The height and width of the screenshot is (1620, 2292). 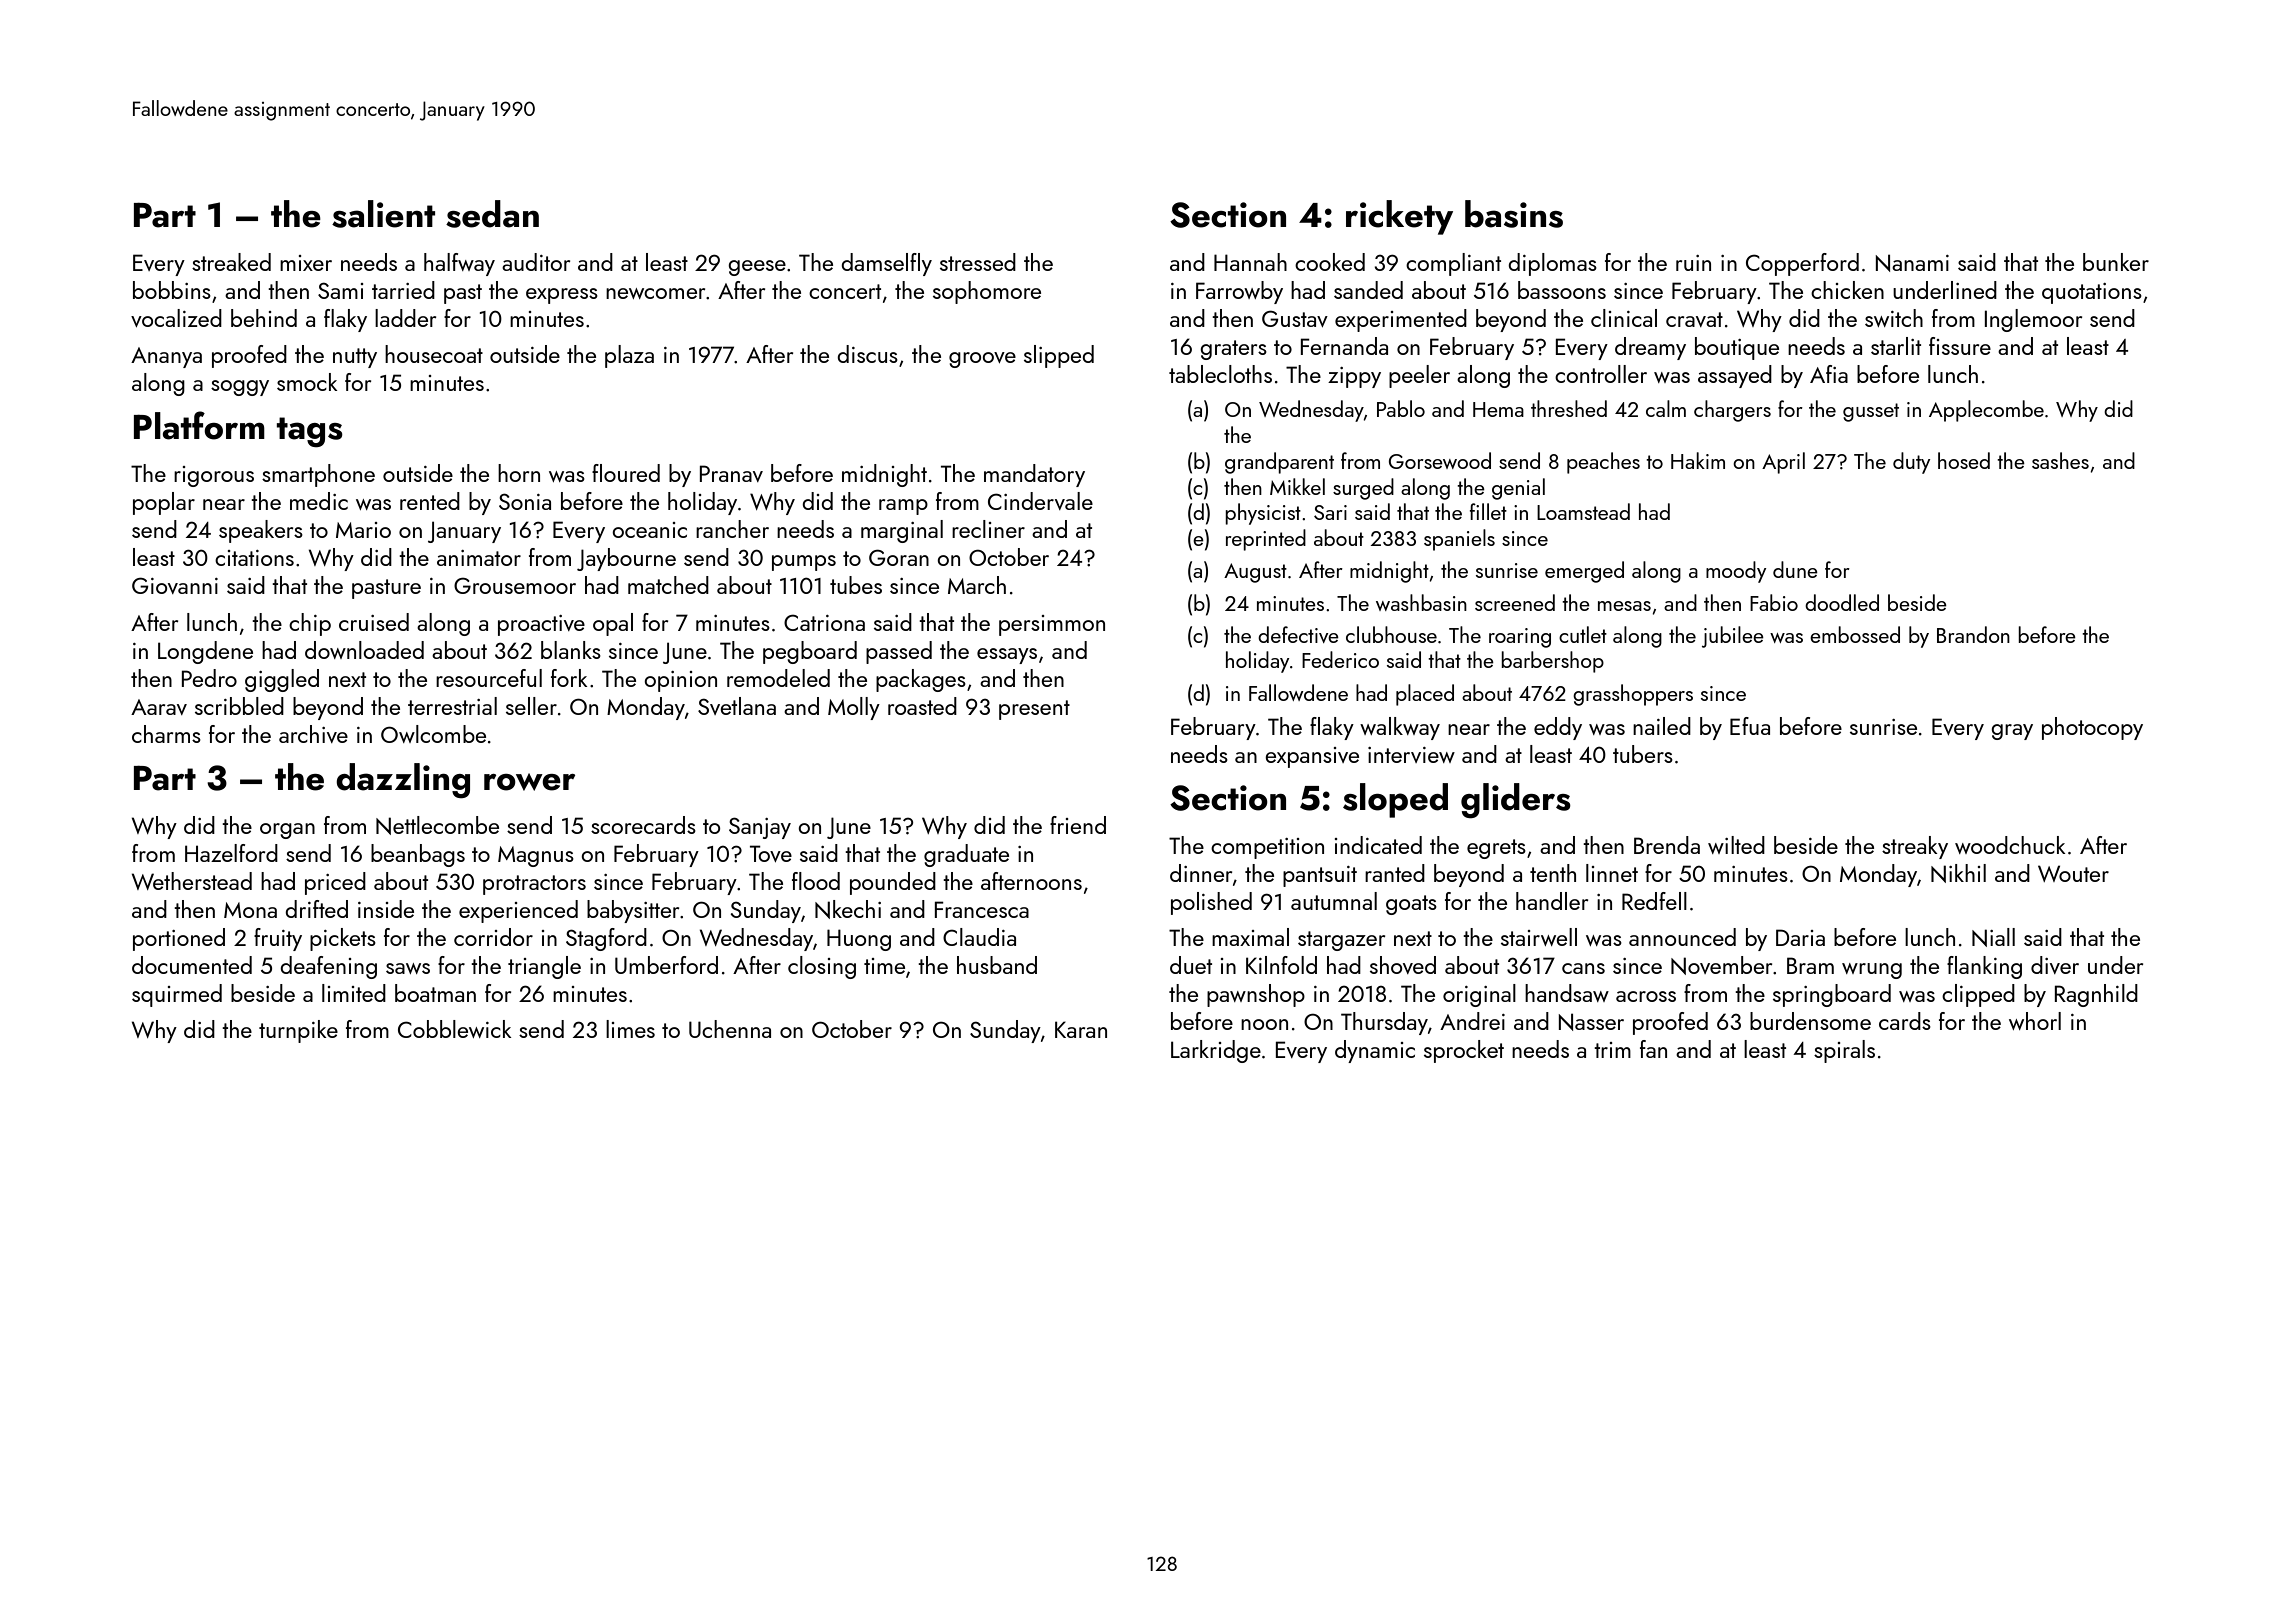 What do you see at coordinates (730, 1029) in the screenshot?
I see `Uchenna` at bounding box center [730, 1029].
